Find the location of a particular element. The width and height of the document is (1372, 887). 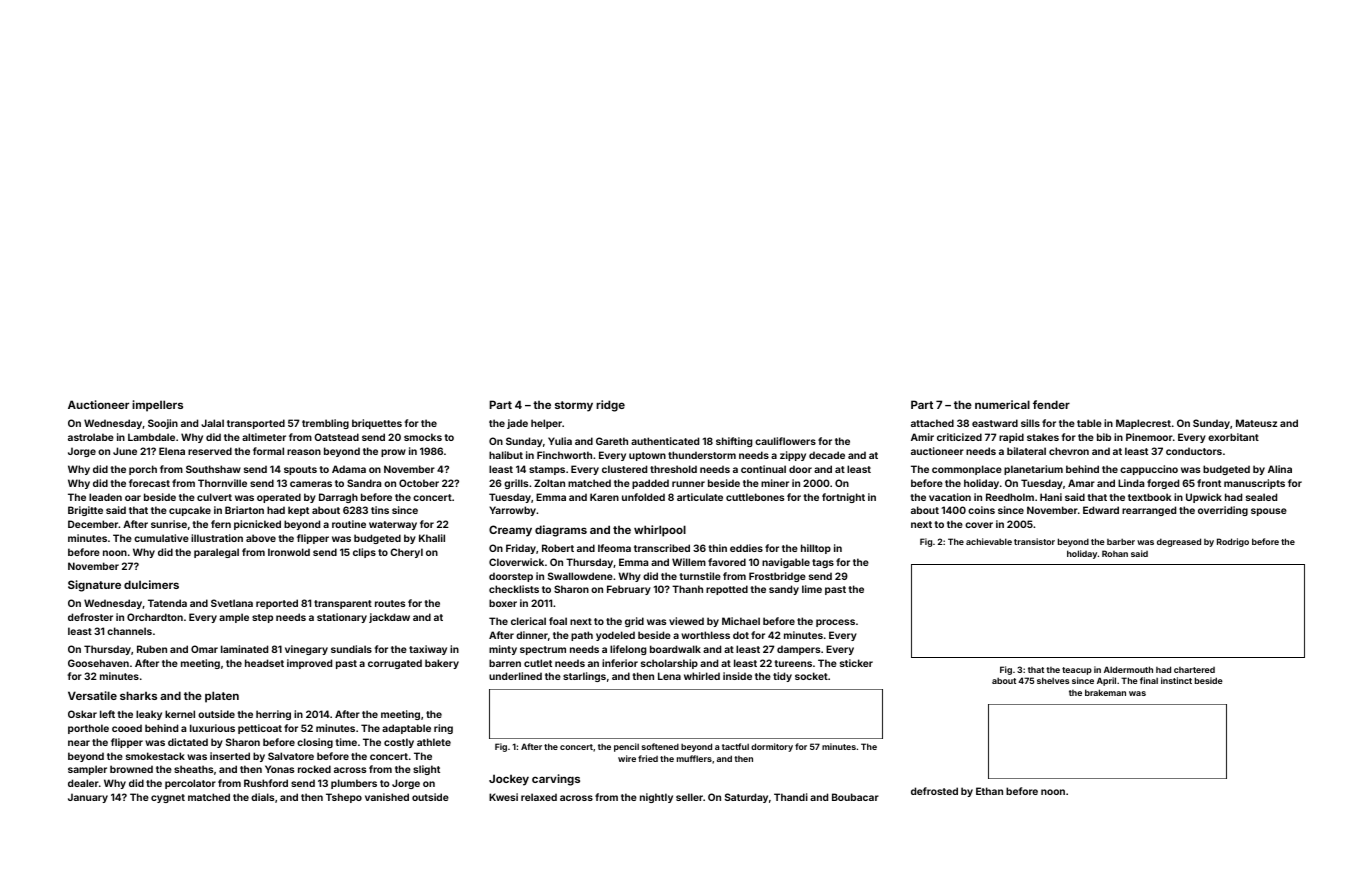

Goosehaven is located at coordinates (98, 663).
